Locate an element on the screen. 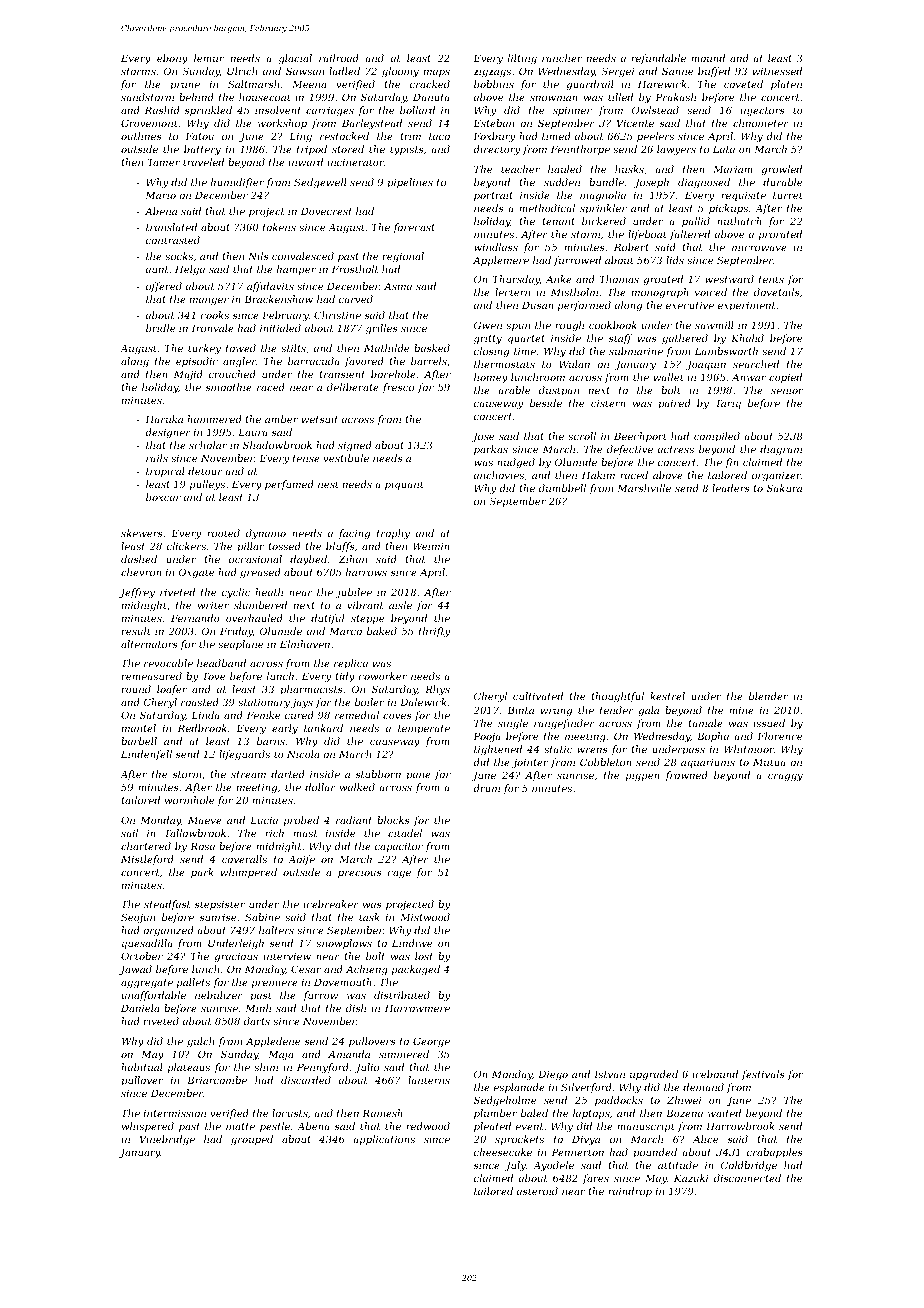 Image resolution: width=924 pixels, height=1308 pixels. drum is located at coordinates (486, 788).
